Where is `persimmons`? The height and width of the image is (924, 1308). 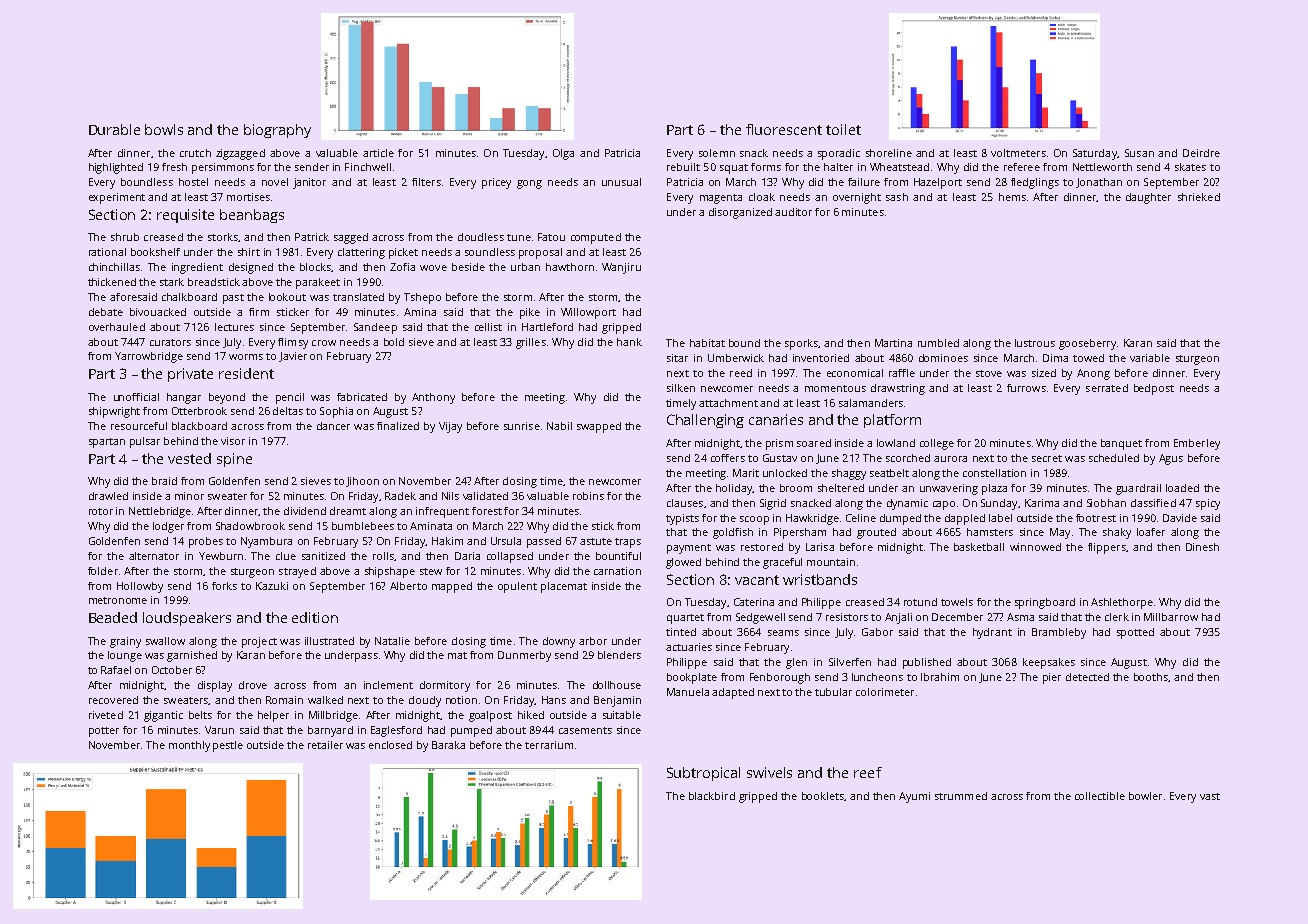
persimmons is located at coordinates (223, 168).
